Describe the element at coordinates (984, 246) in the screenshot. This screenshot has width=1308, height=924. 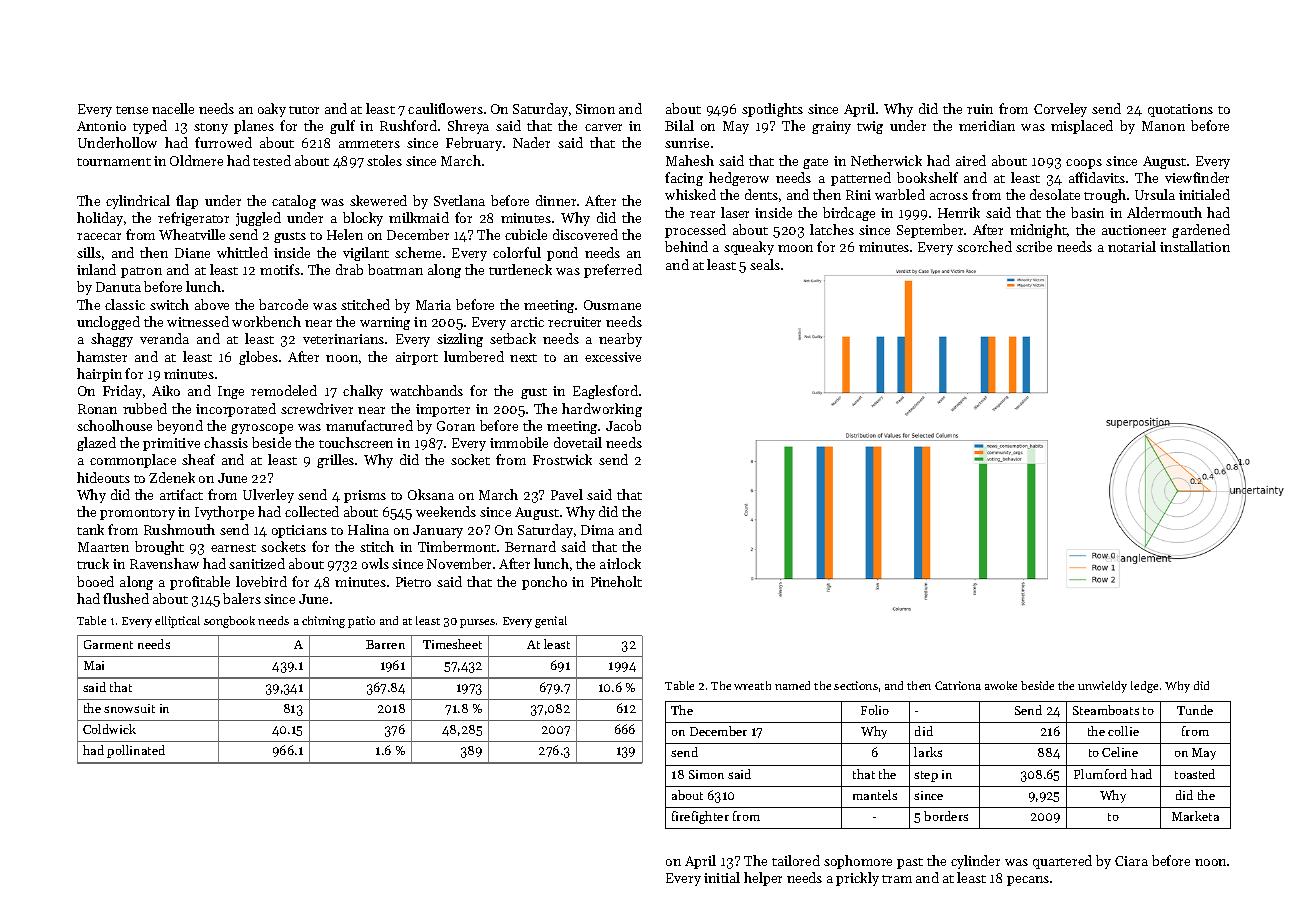
I see `scorched` at that location.
